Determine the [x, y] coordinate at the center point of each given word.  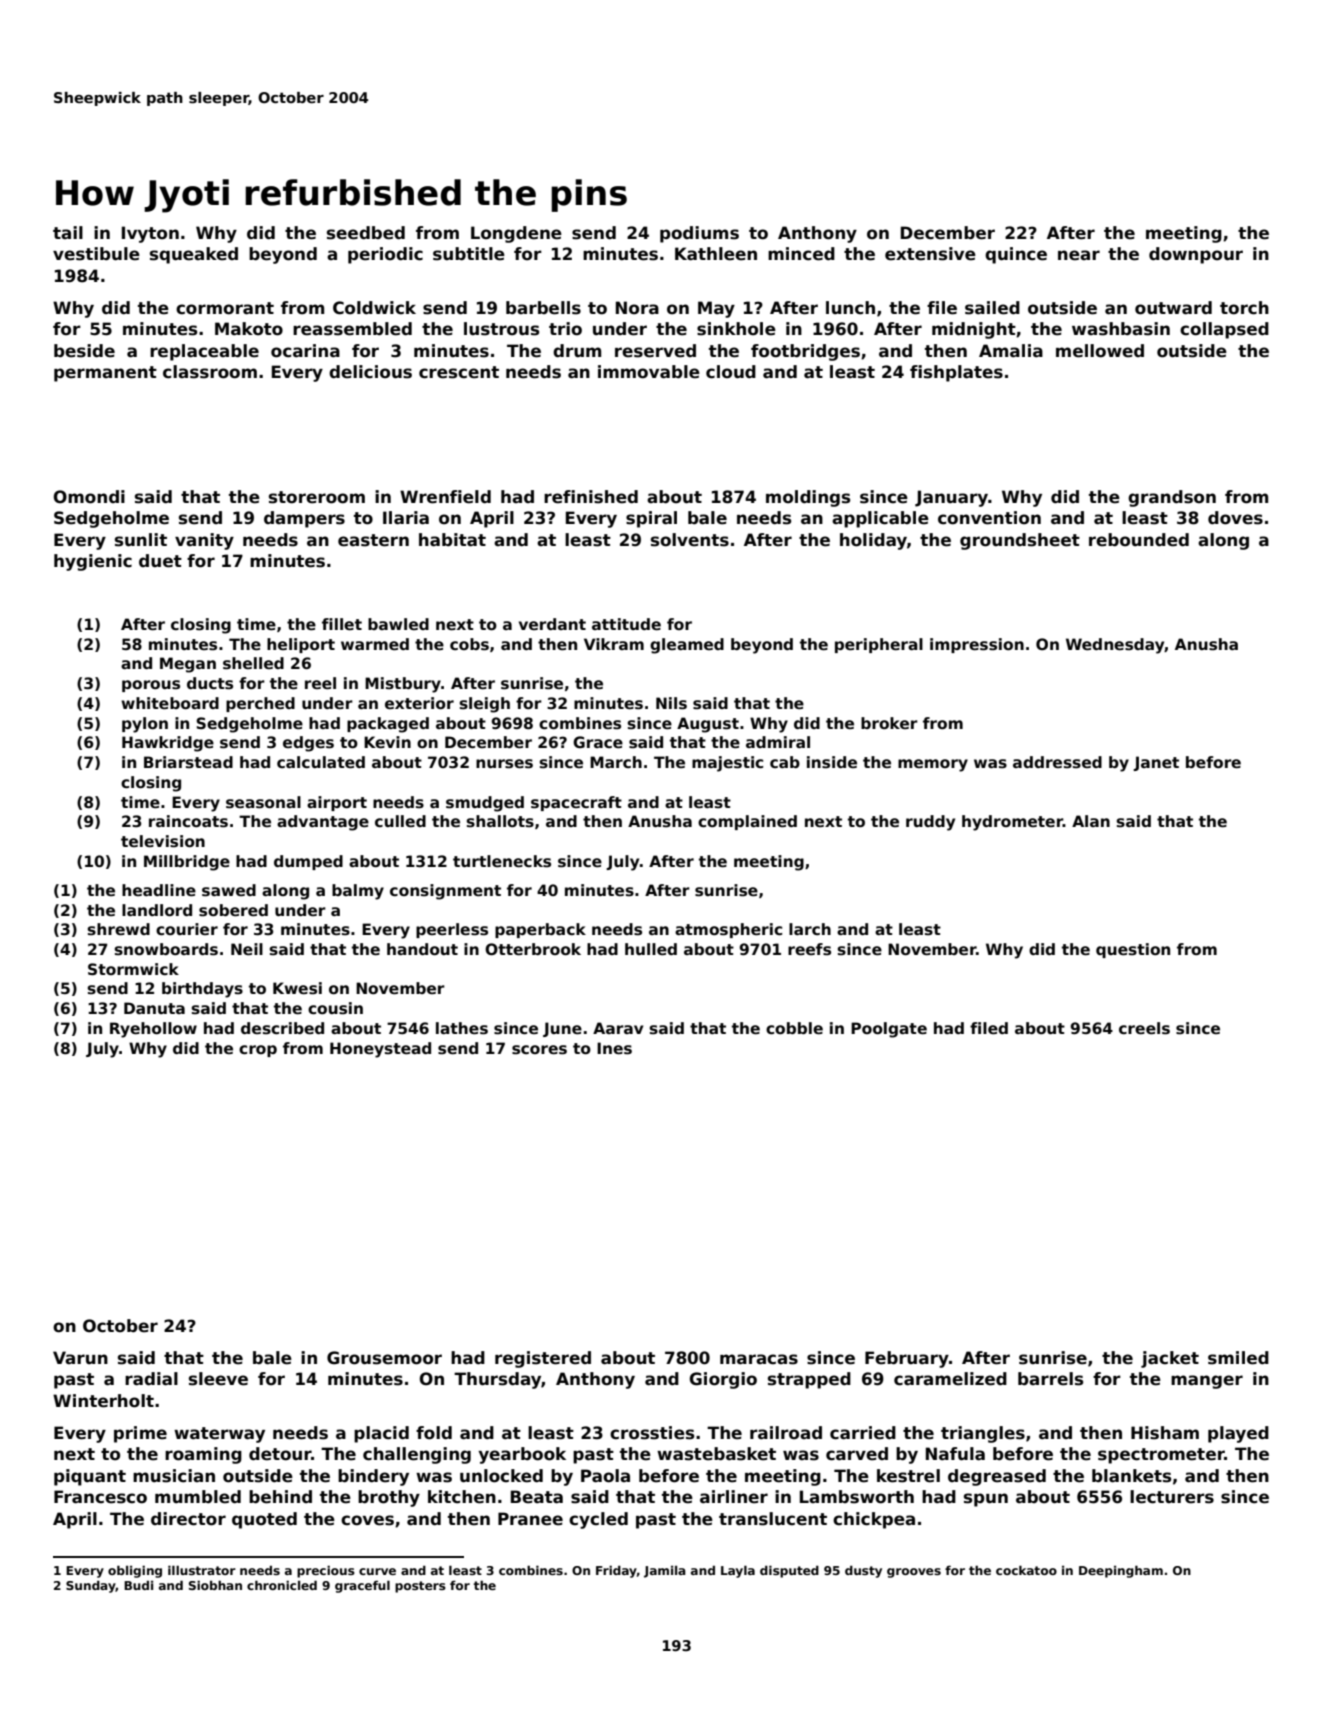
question [1133, 950]
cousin [335, 1008]
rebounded [1139, 540]
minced [801, 254]
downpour [1196, 255]
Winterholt [103, 1401]
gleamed [687, 646]
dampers [304, 519]
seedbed [366, 233]
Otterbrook [533, 949]
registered [543, 1359]
